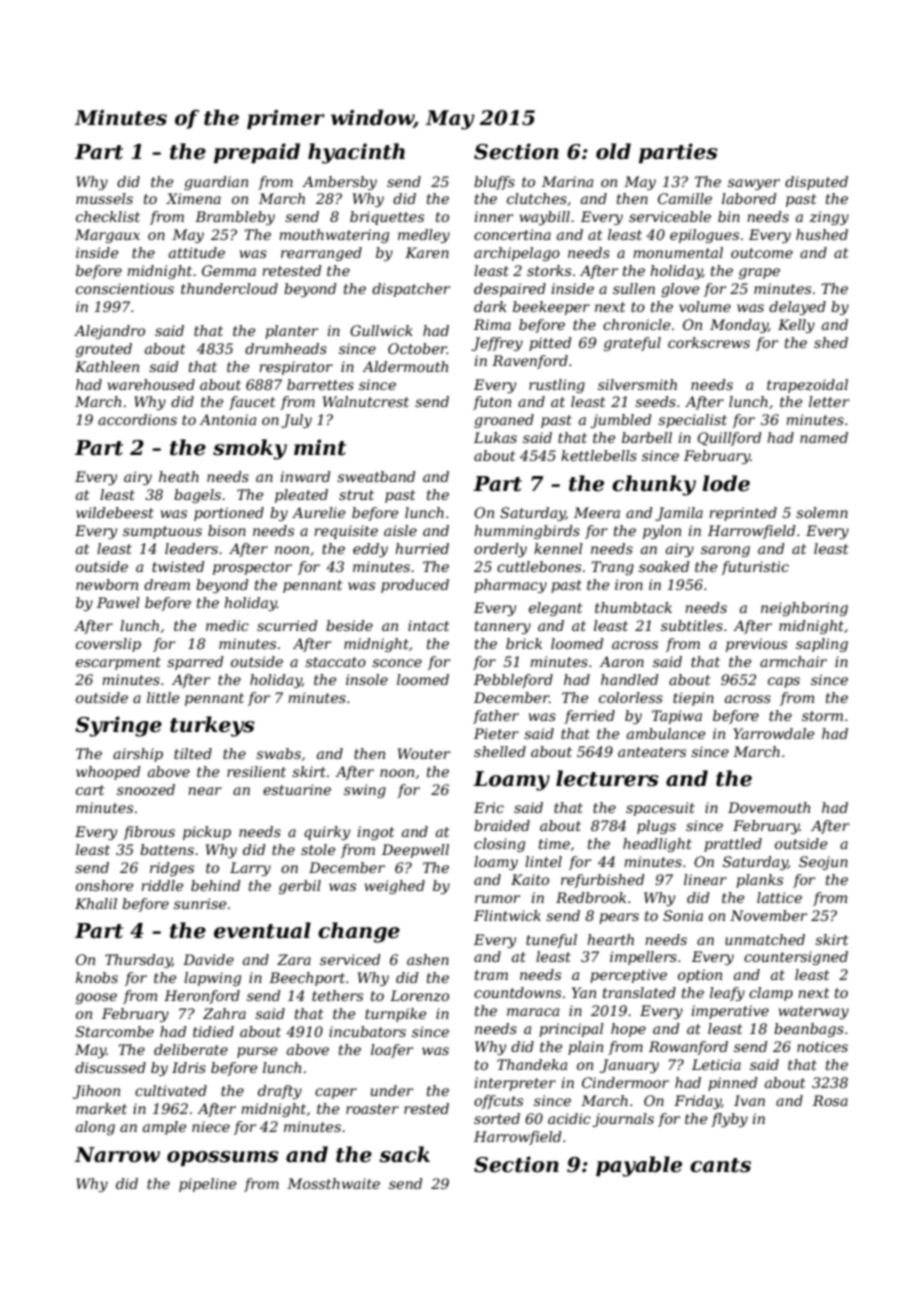 The height and width of the screenshot is (1308, 924). Describe the element at coordinates (816, 183) in the screenshot. I see `disputed` at that location.
